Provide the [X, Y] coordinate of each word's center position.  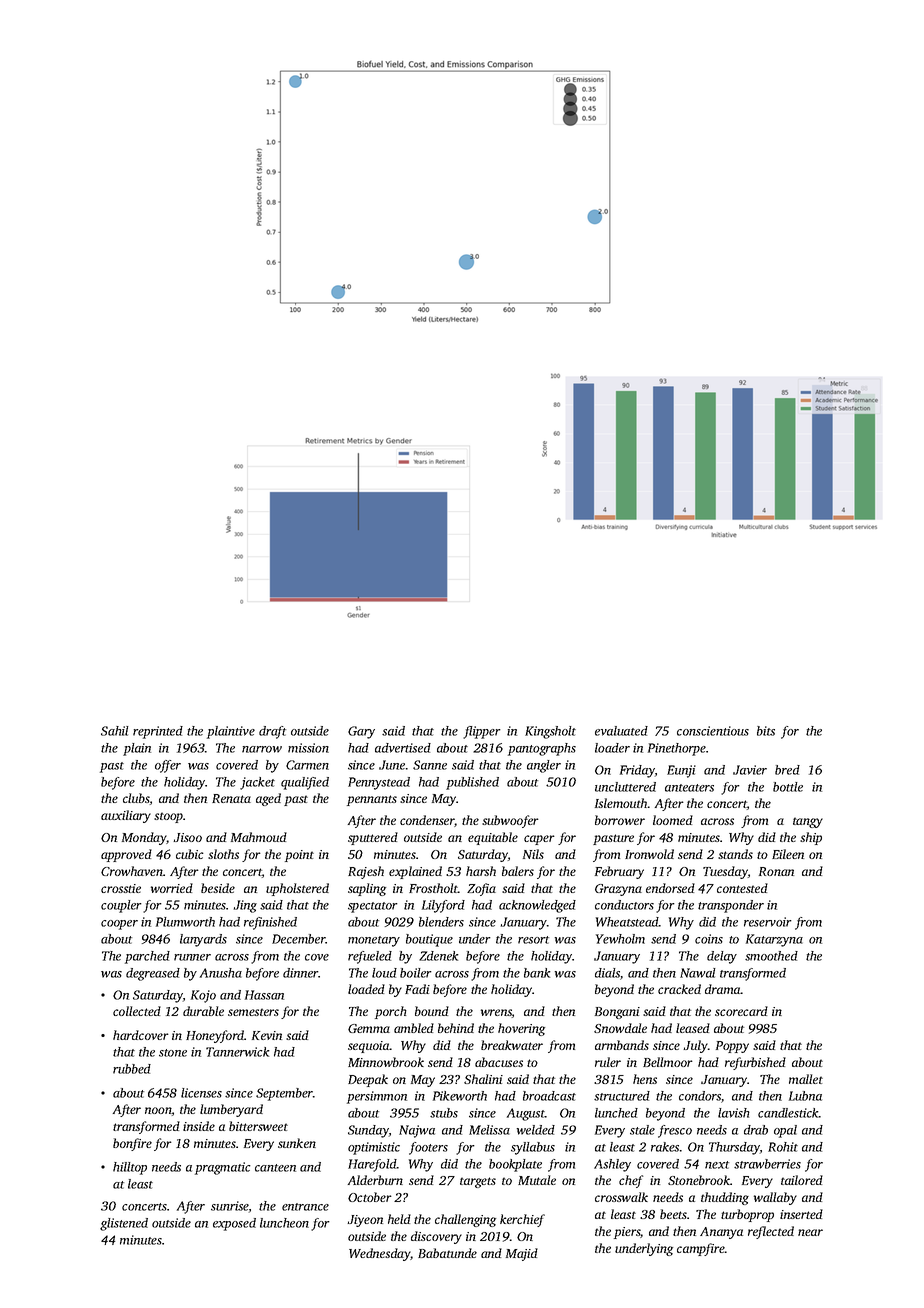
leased [693, 1028]
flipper [482, 732]
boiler [416, 973]
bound [432, 1011]
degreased [153, 974]
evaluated [621, 731]
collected [137, 1011]
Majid [522, 1254]
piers [627, 1233]
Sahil [115, 731]
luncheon [284, 1223]
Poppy [732, 1047]
